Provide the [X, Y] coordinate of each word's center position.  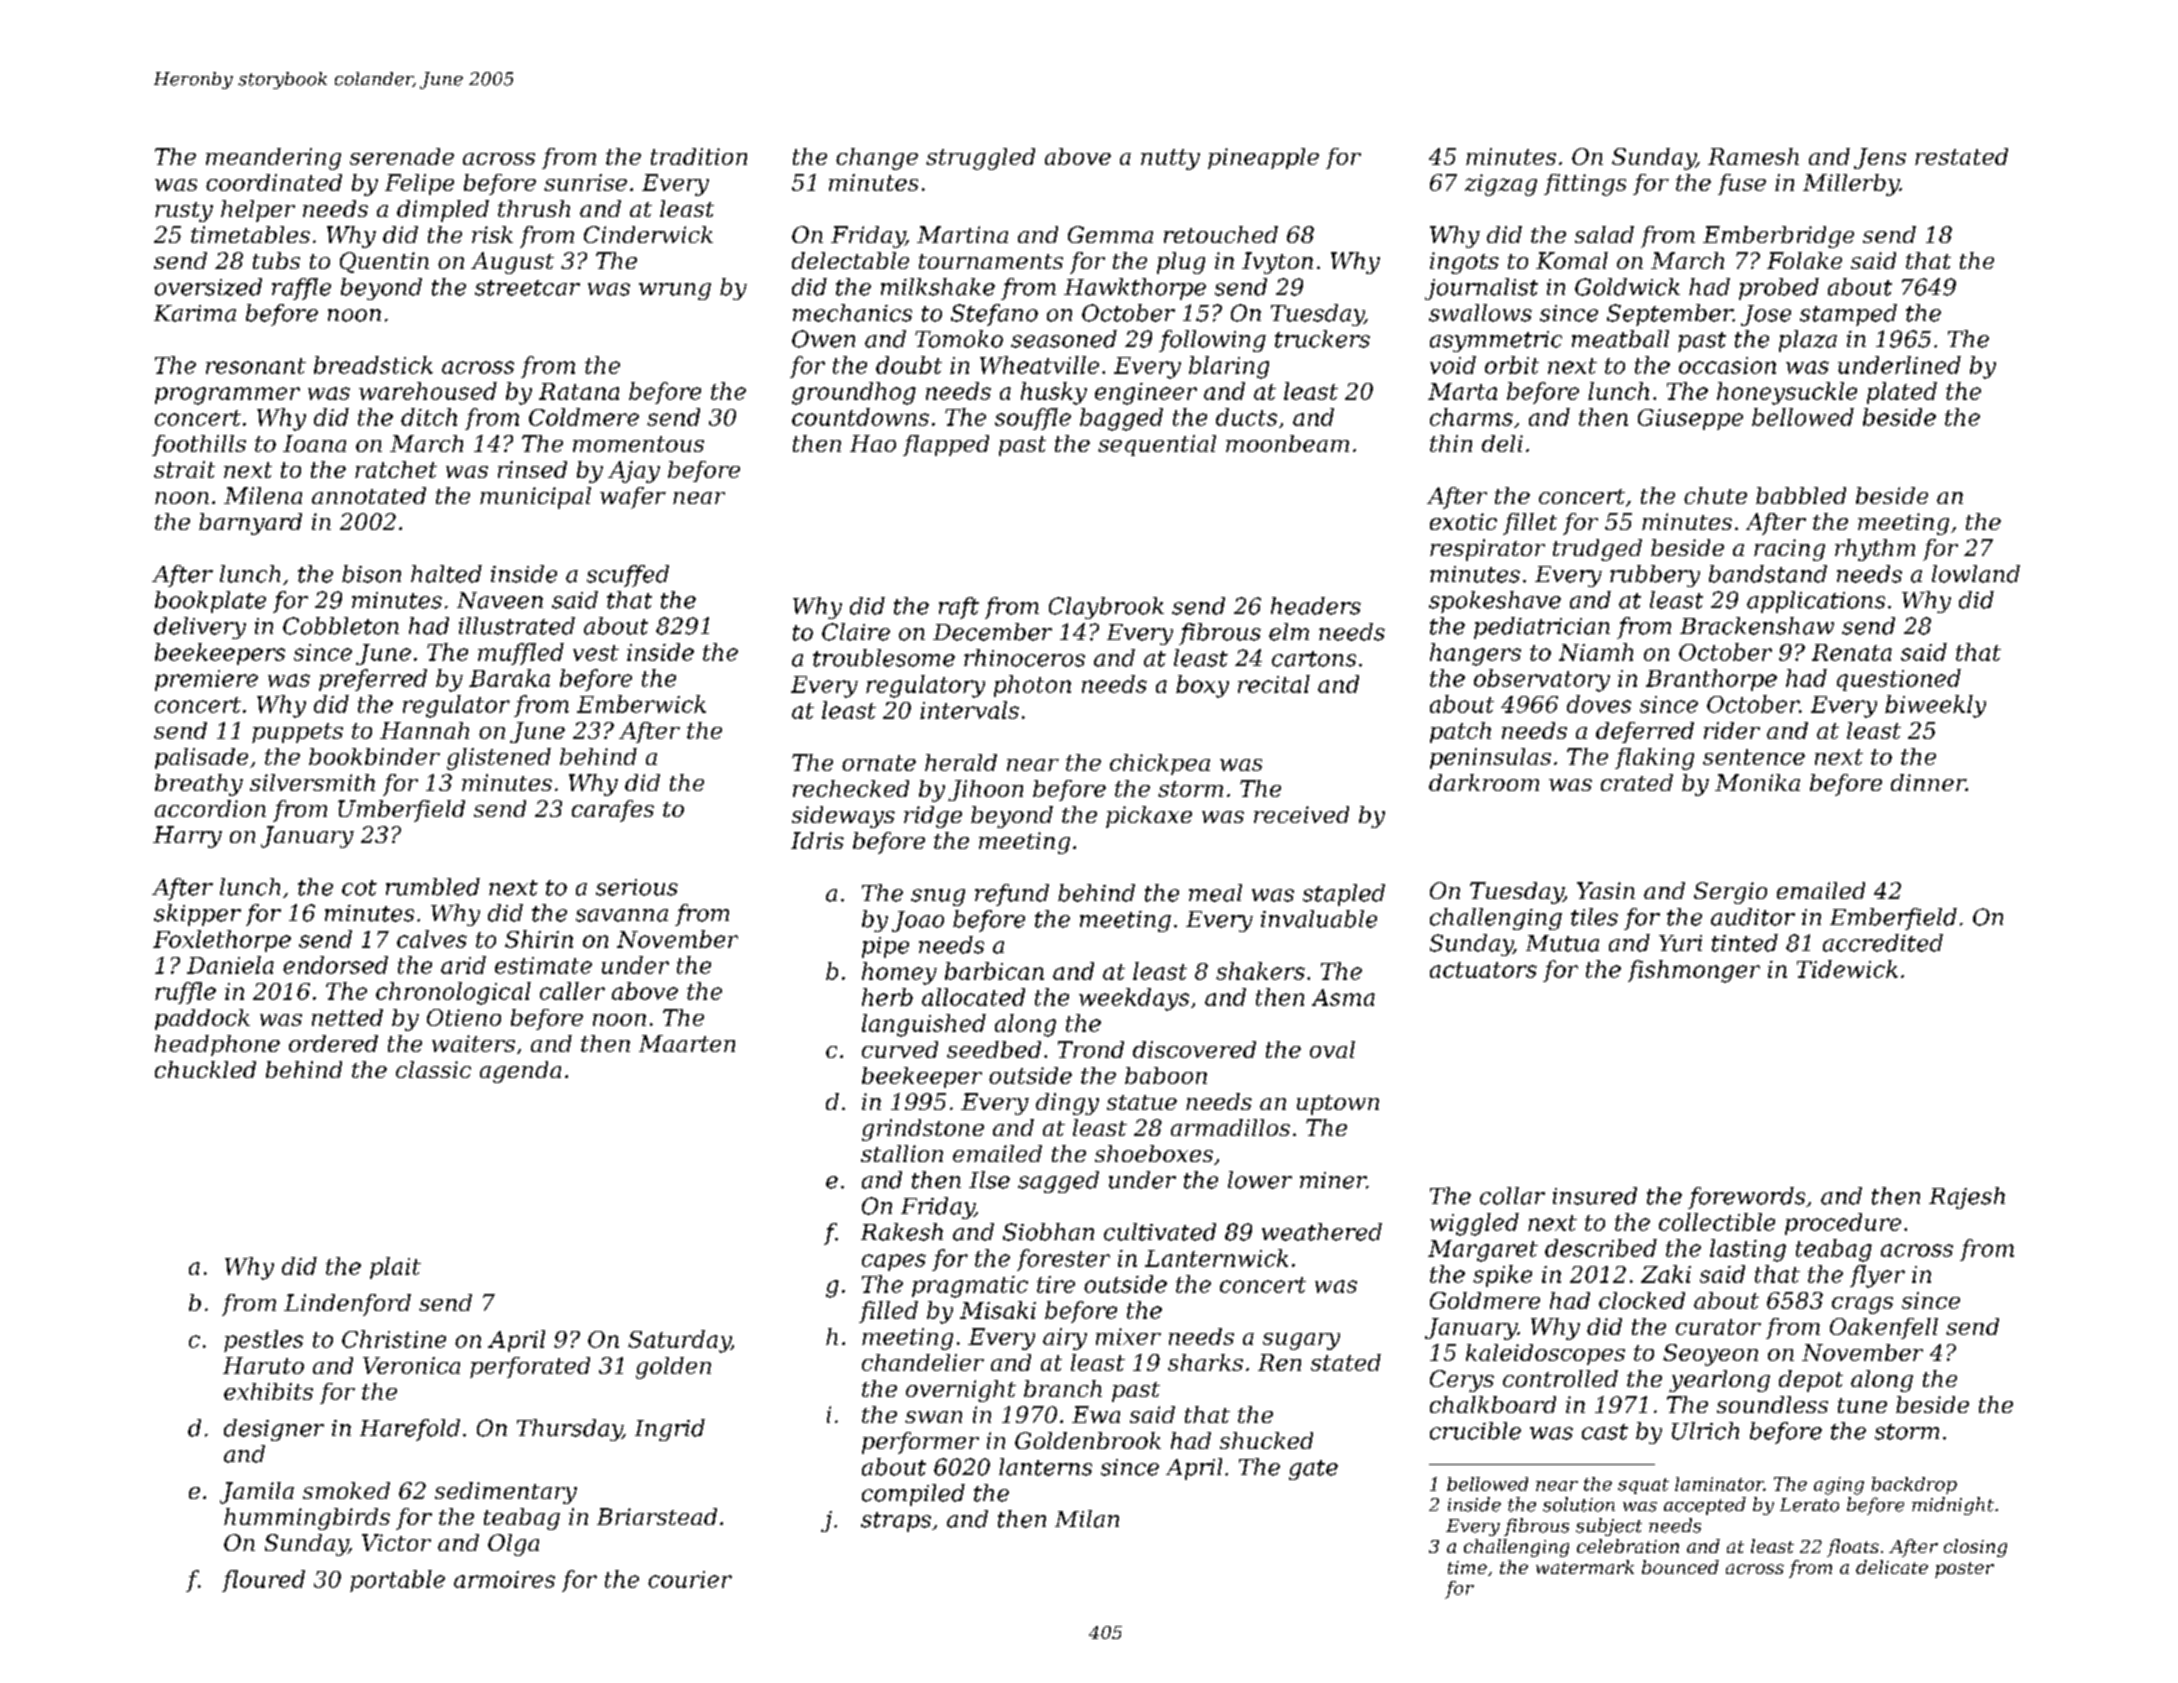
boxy [1202, 686]
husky [1054, 393]
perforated [530, 1367]
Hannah [424, 730]
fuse [1742, 184]
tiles [1594, 917]
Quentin [384, 262]
